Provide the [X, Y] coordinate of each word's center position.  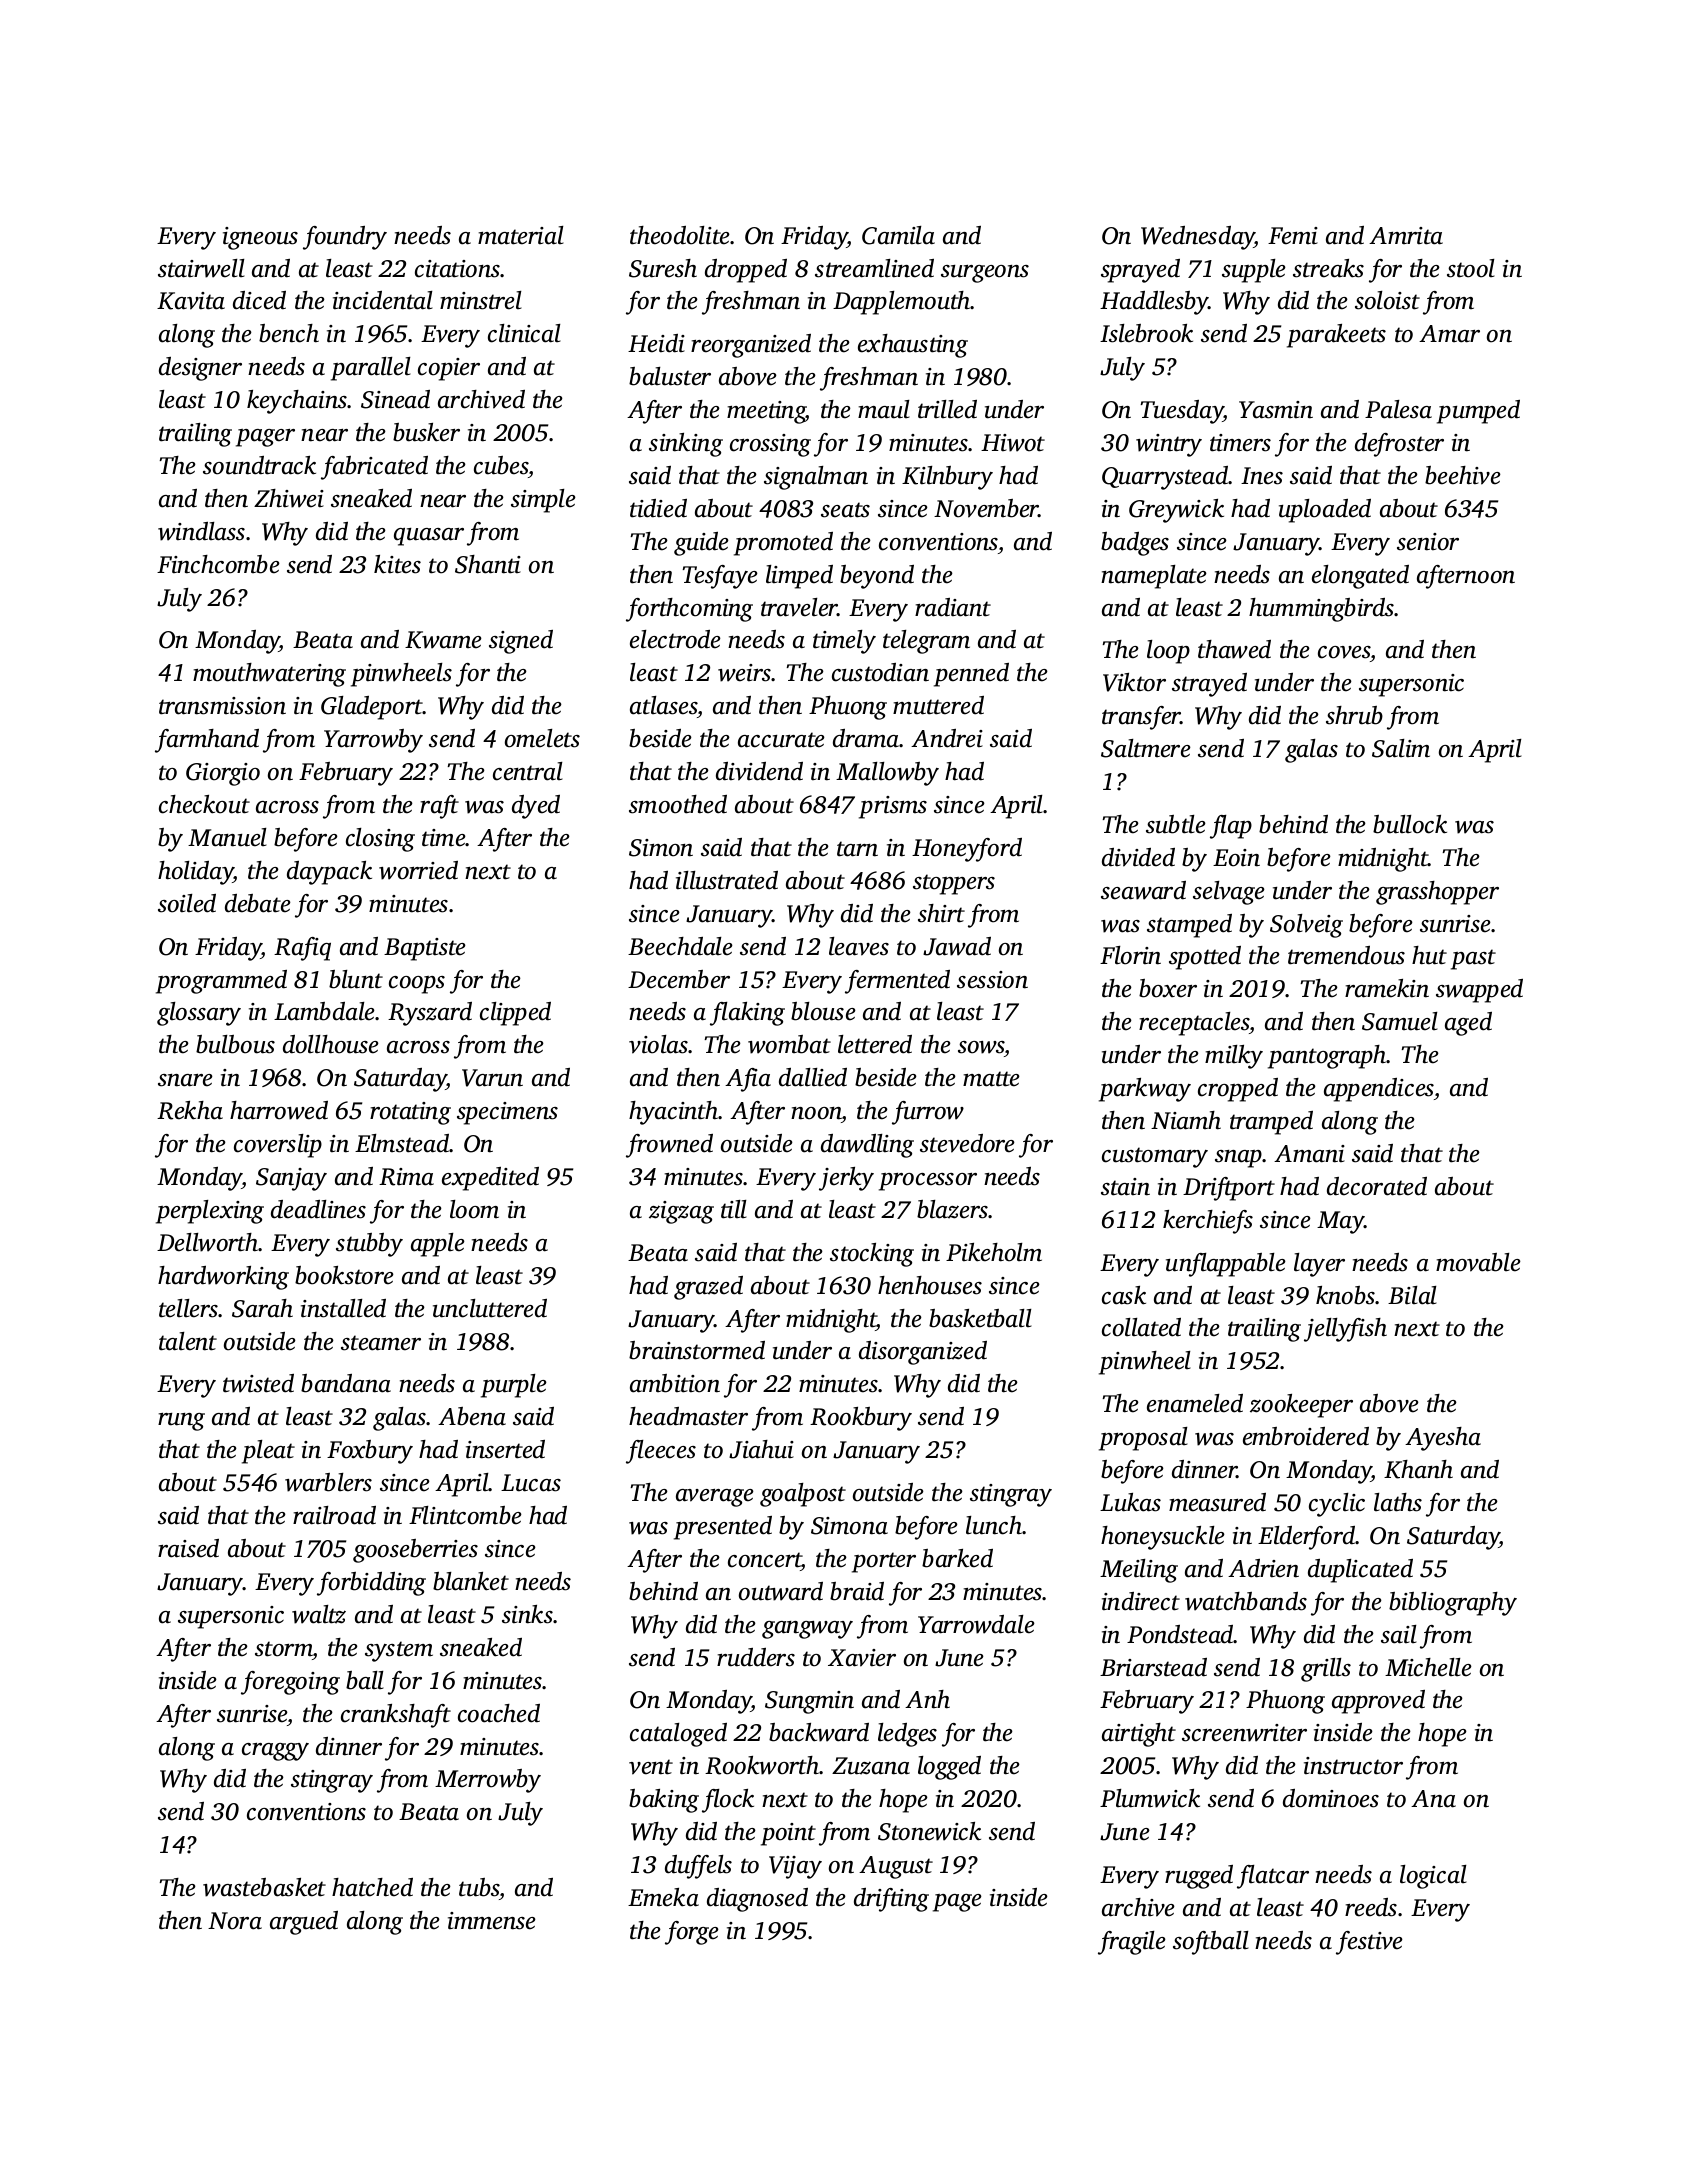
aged [1468, 1024]
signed [521, 642]
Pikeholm [994, 1252]
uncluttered [490, 1308]
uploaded [1325, 511]
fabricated [374, 468]
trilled [947, 409]
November [986, 508]
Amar [1449, 334]
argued [304, 1923]
